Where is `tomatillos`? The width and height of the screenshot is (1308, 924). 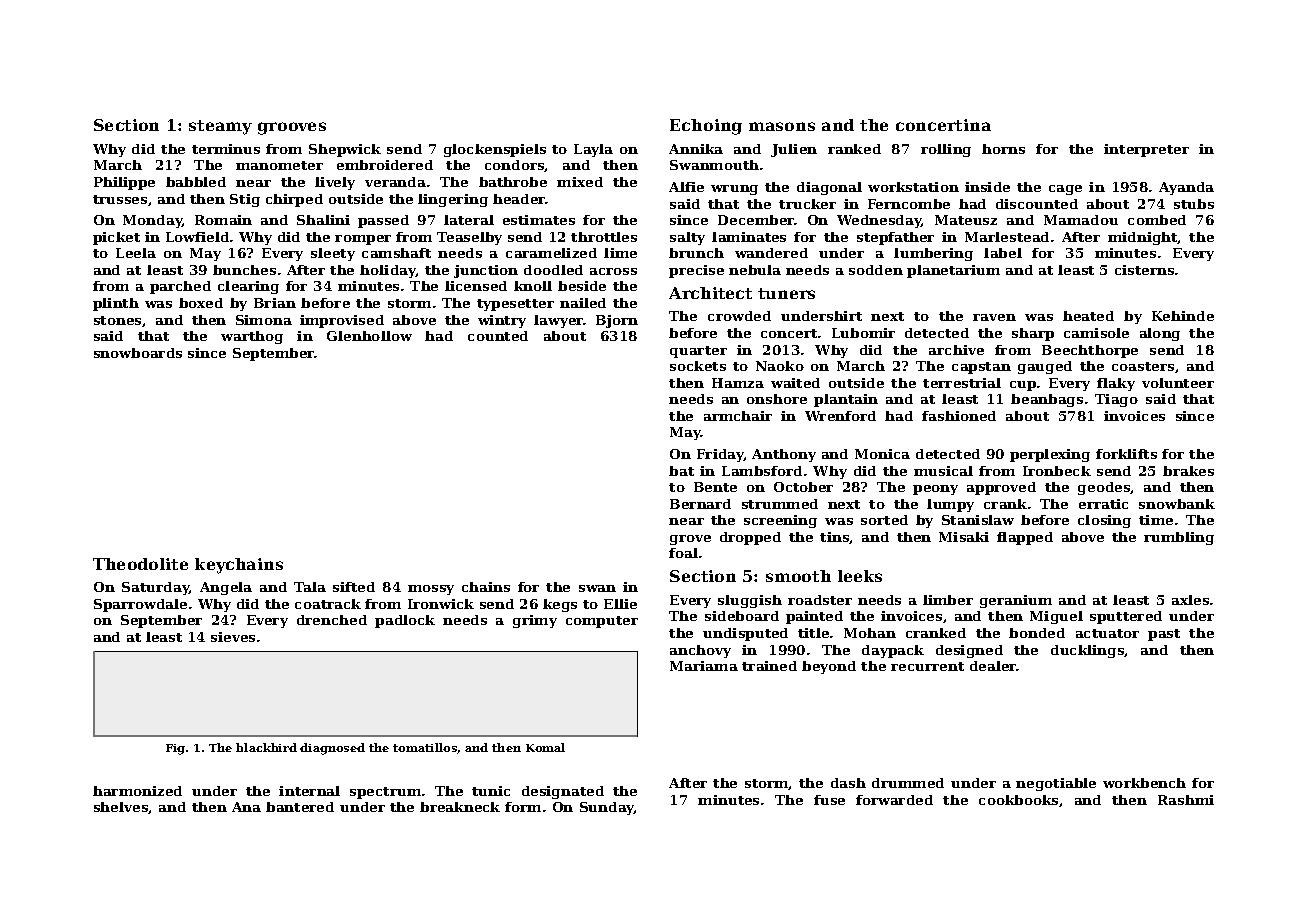 tomatillos is located at coordinates (425, 747).
